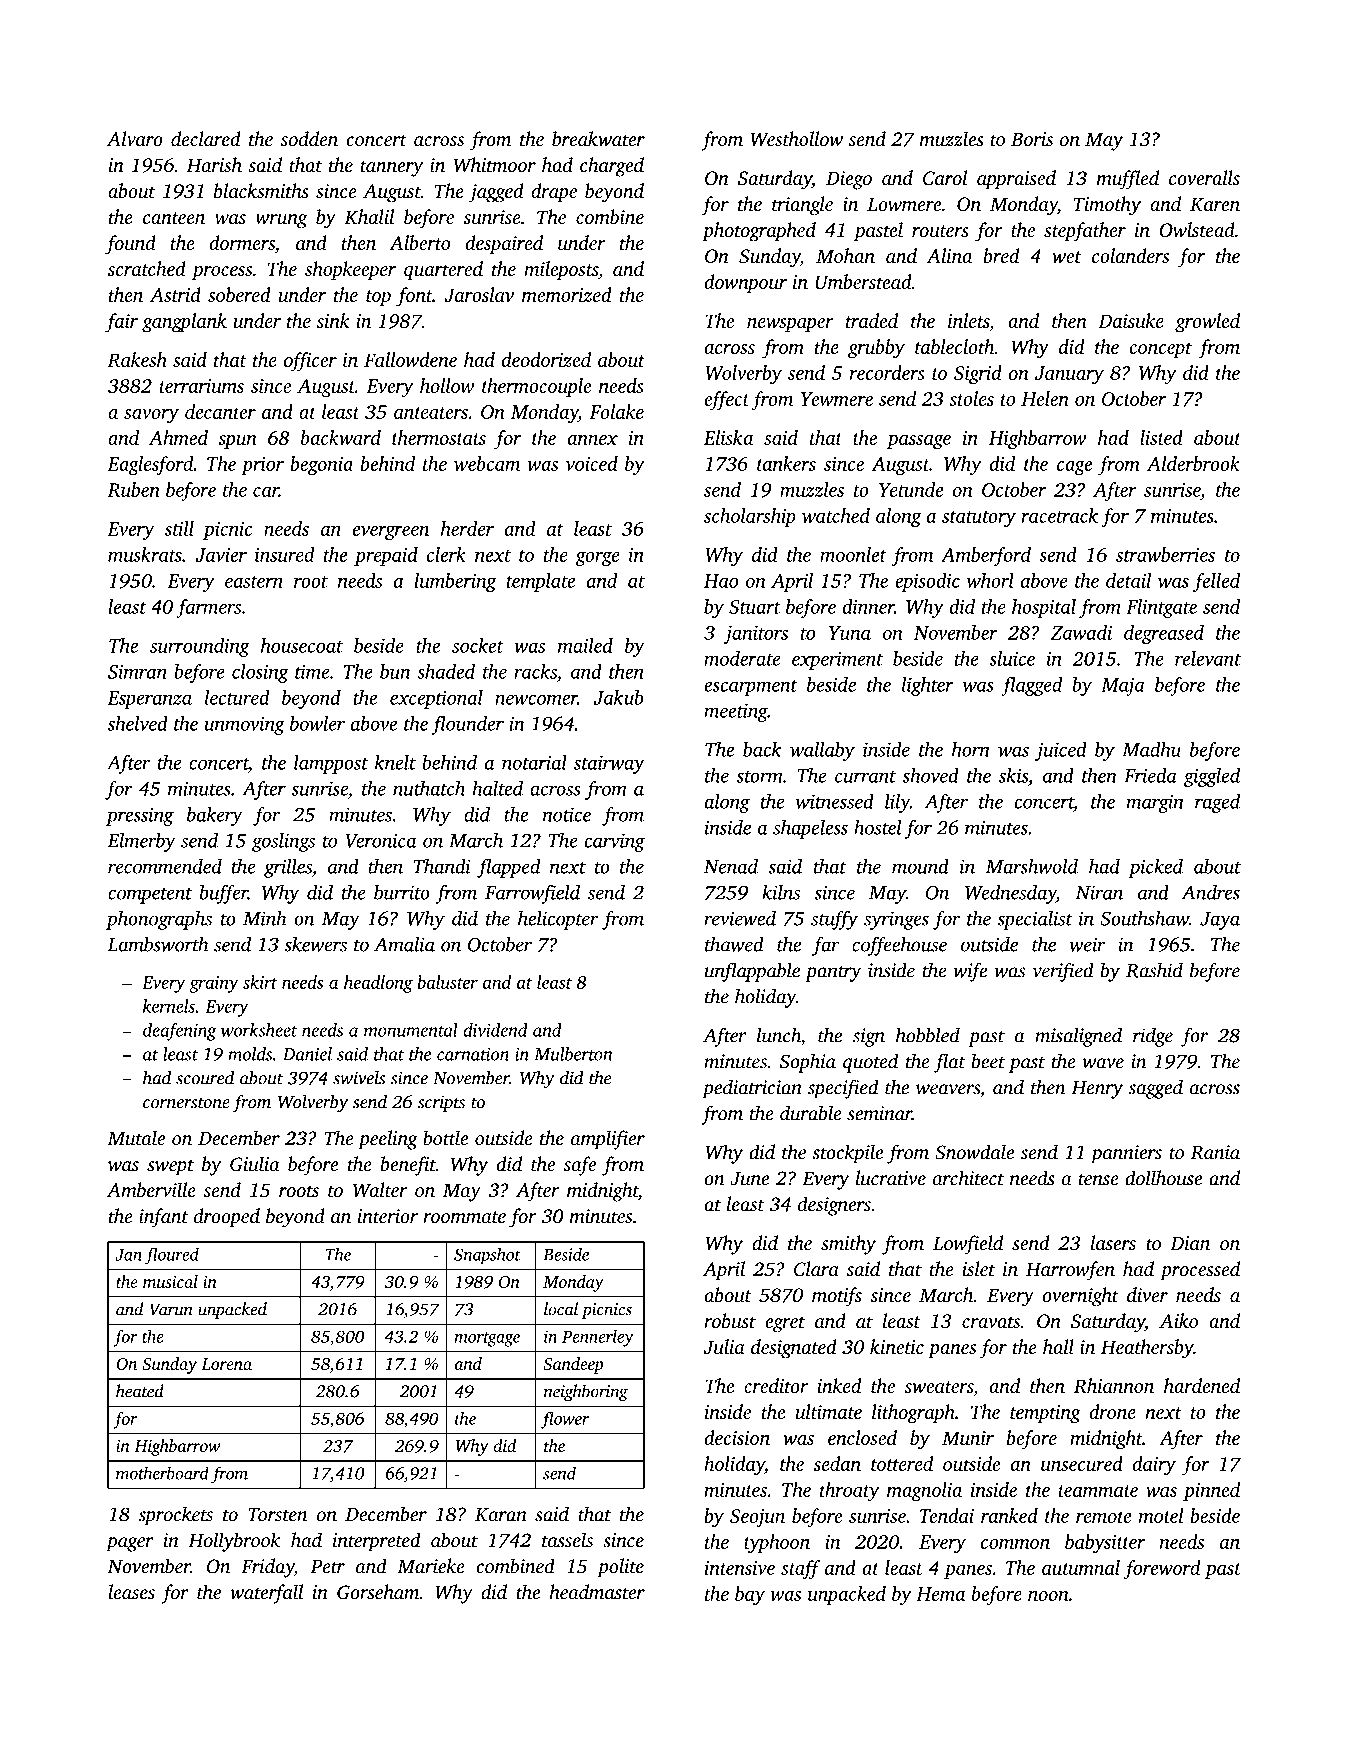 This screenshot has width=1348, height=1745. I want to click on Marshwold, so click(1032, 866).
